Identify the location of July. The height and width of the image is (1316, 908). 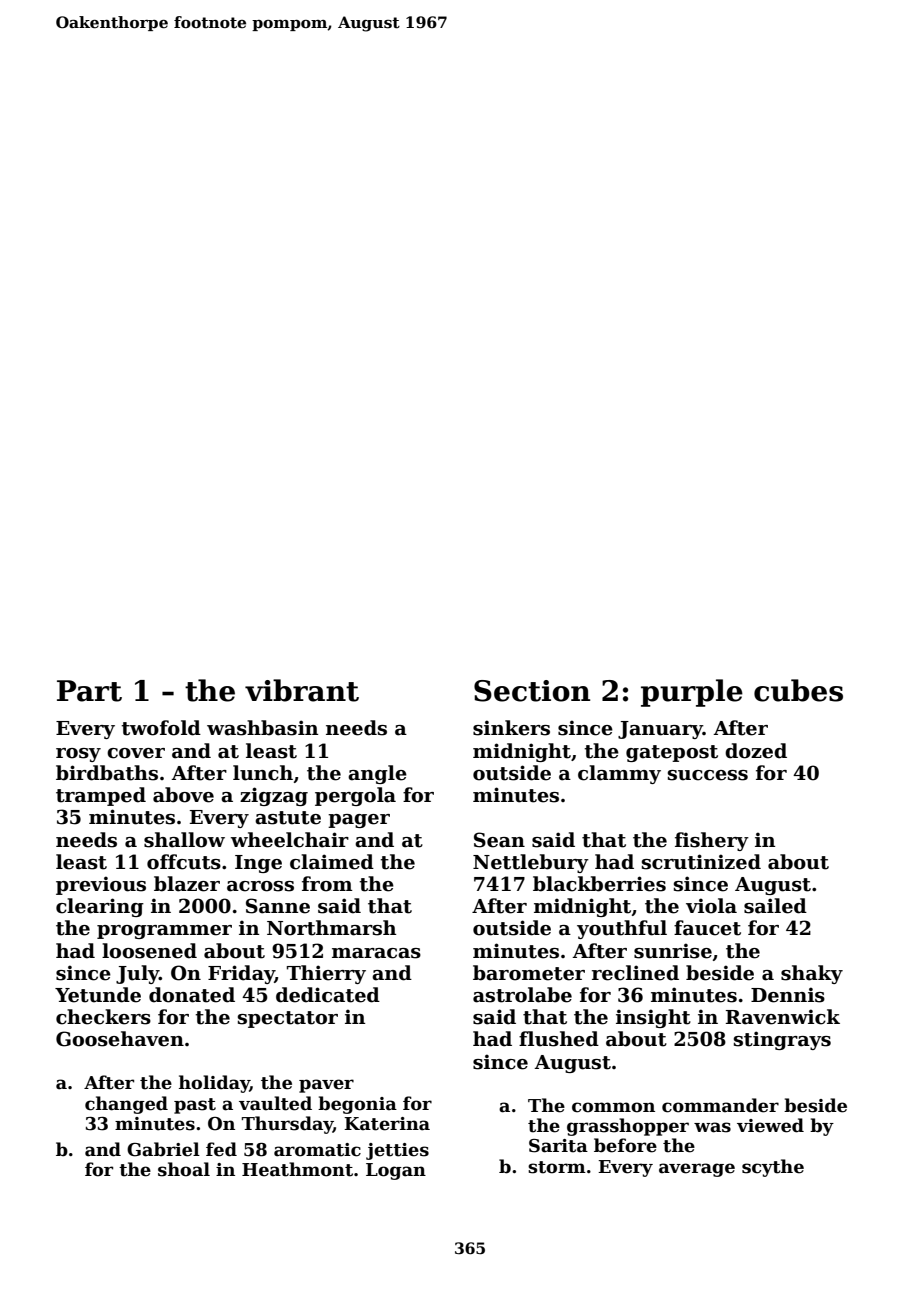
(137, 974).
